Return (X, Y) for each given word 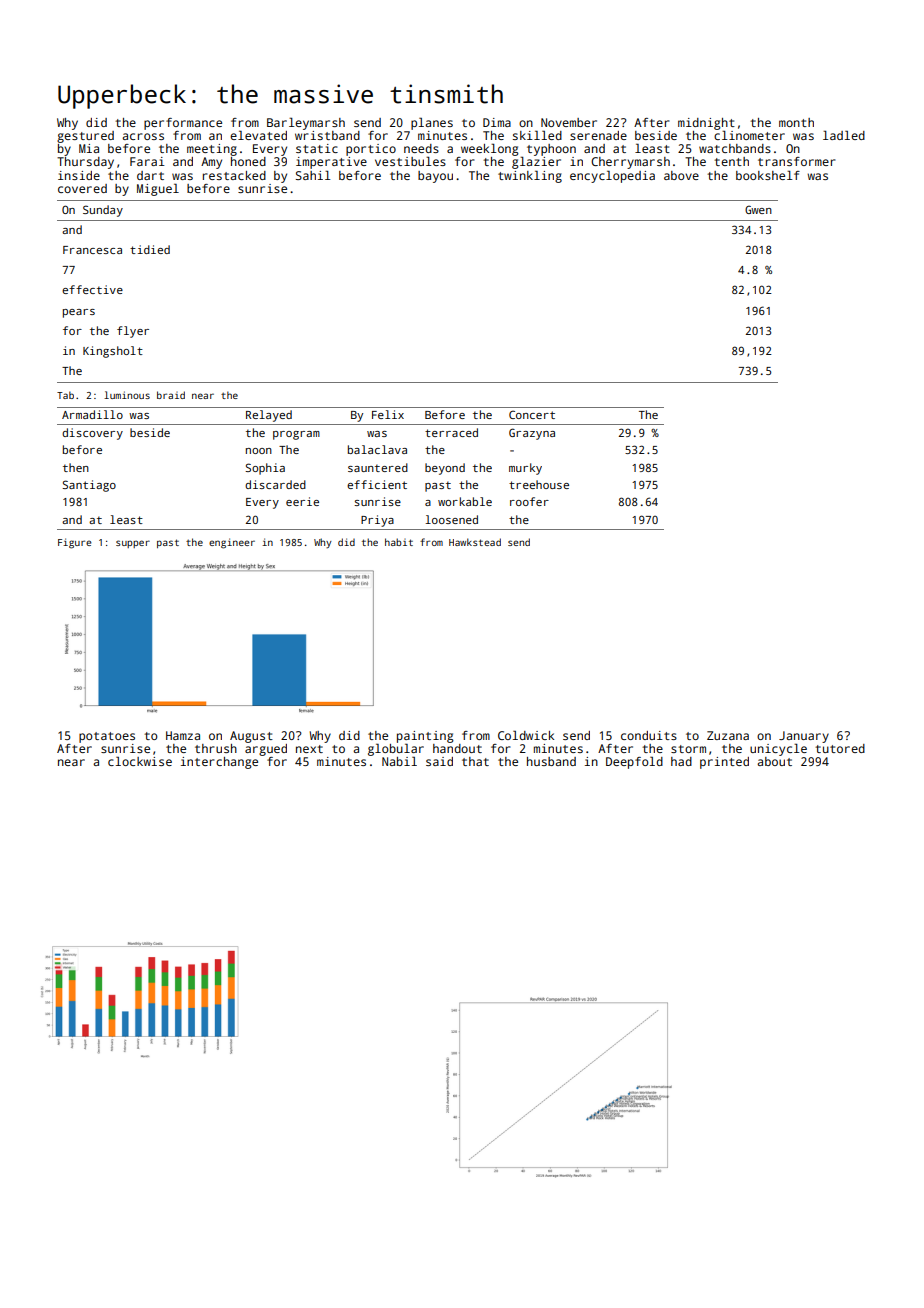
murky (525, 469)
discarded (275, 484)
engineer (232, 543)
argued (266, 750)
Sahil (313, 175)
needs (421, 148)
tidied (150, 249)
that (475, 761)
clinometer (749, 135)
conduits (649, 735)
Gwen (758, 209)
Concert (532, 414)
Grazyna (532, 434)
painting (425, 737)
